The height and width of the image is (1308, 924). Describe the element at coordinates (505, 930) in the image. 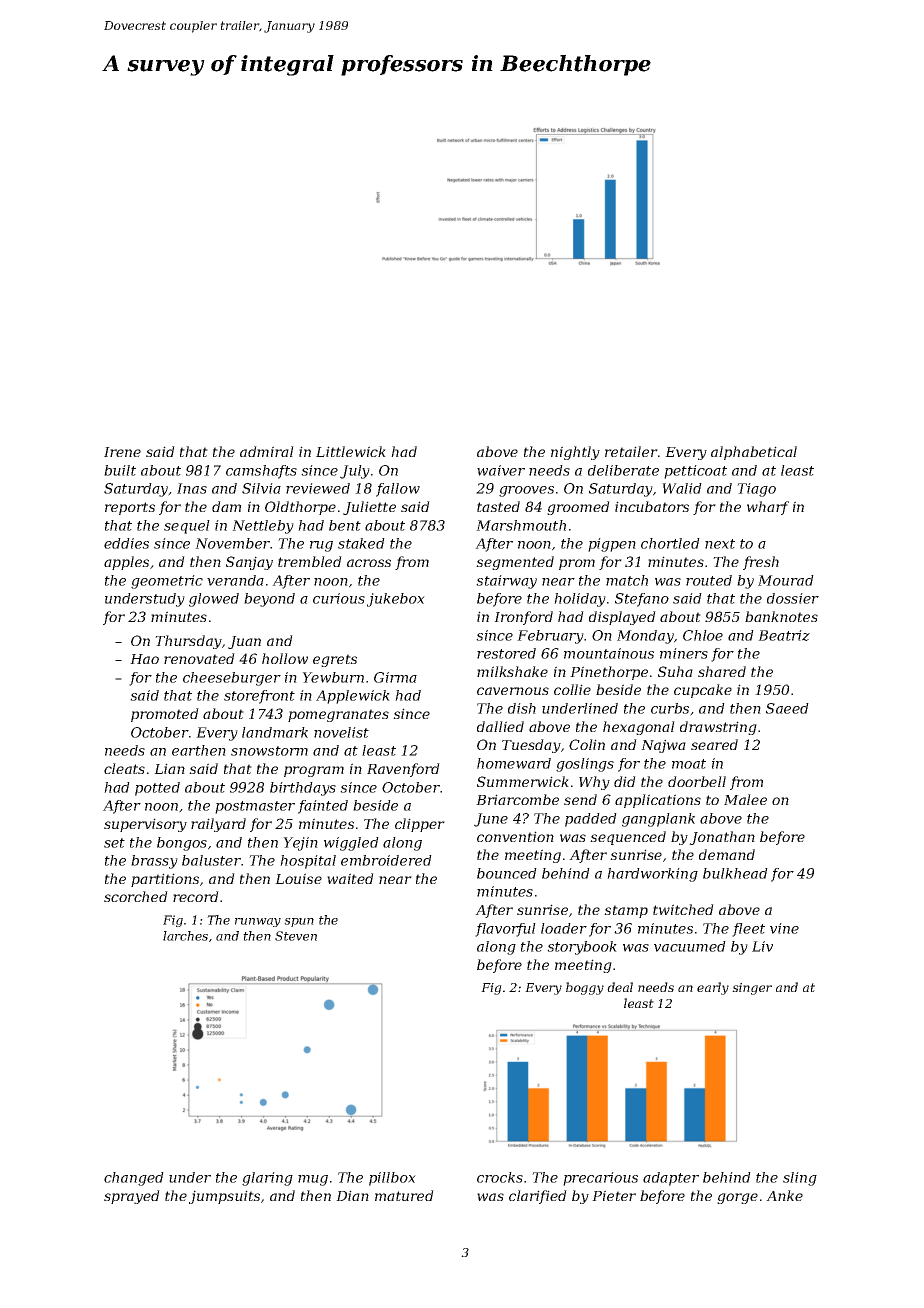

I see `flavorful` at that location.
